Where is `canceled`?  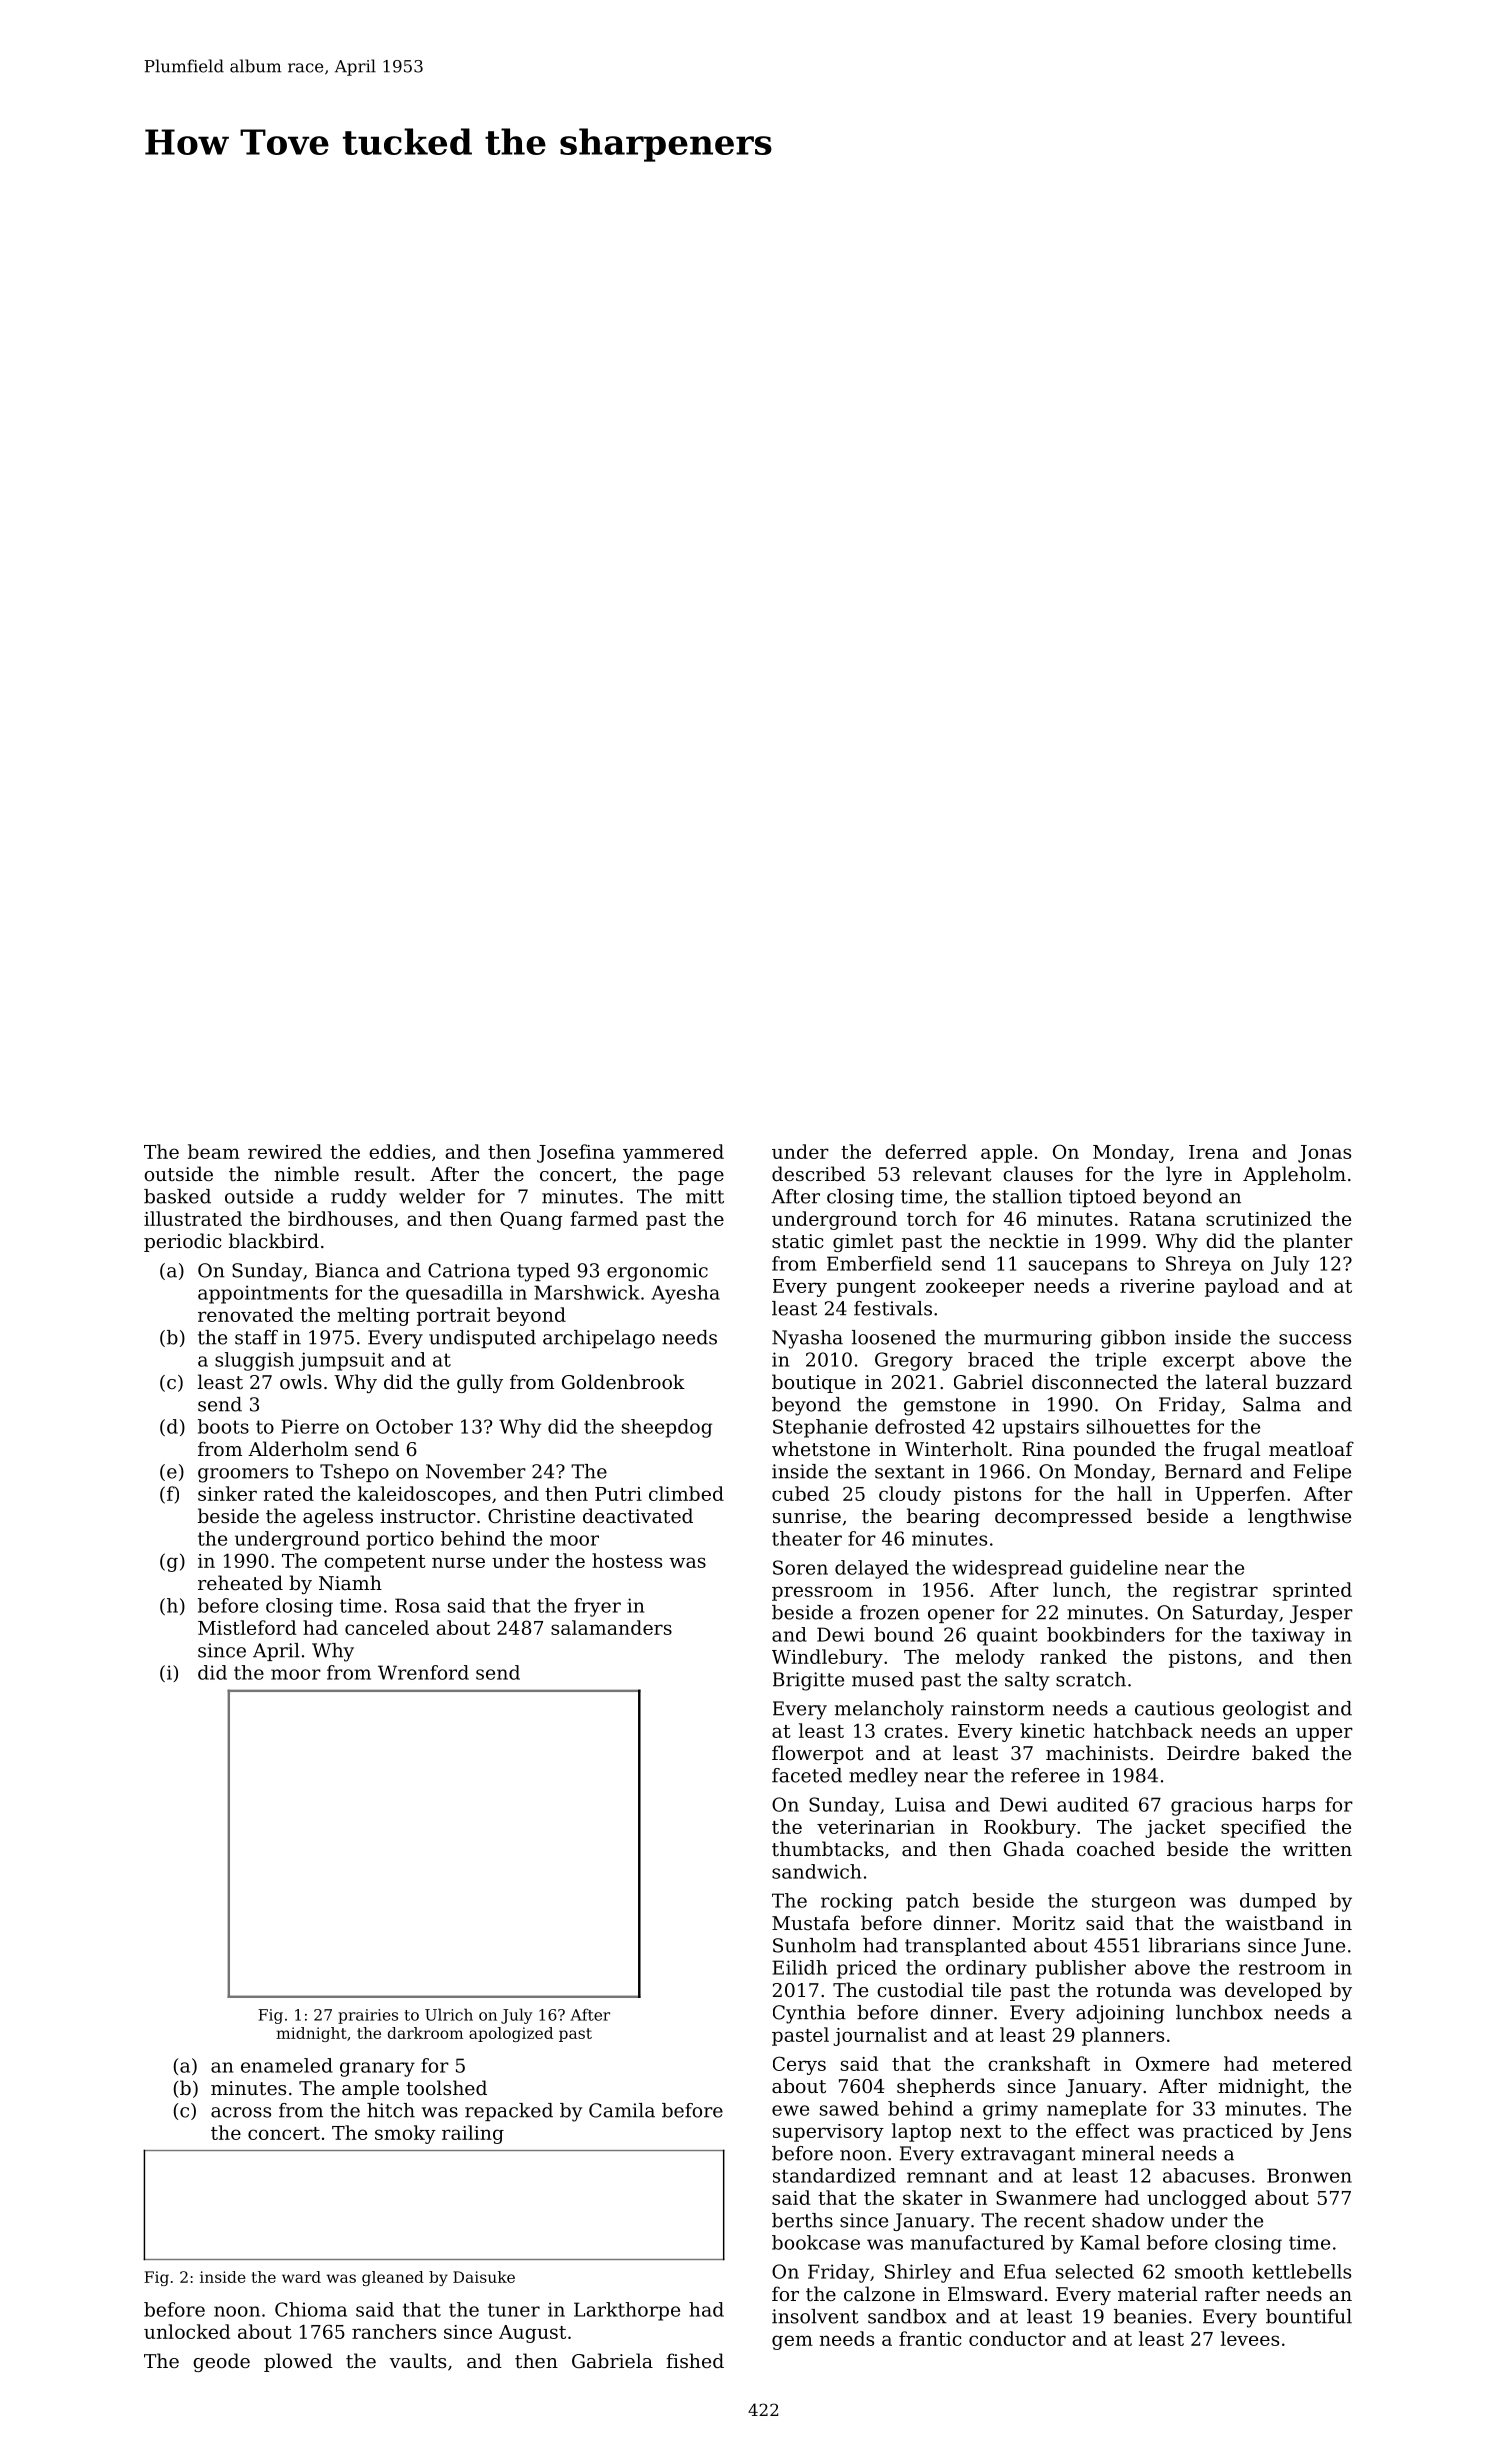
canceled is located at coordinates (387, 1627).
